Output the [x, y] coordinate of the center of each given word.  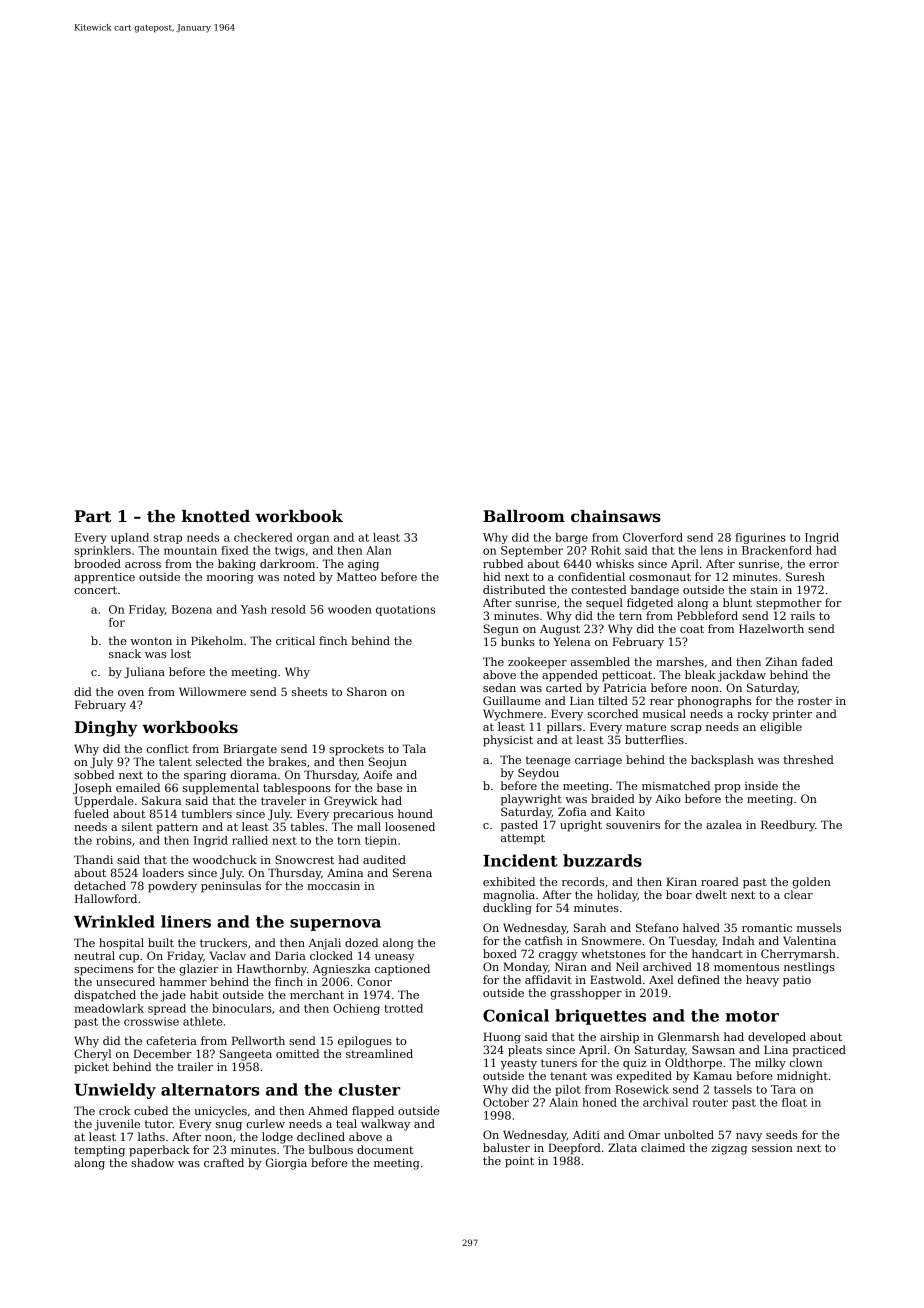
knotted [216, 516]
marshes [680, 661]
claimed [663, 1147]
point [519, 1162]
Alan [379, 550]
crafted [224, 1162]
